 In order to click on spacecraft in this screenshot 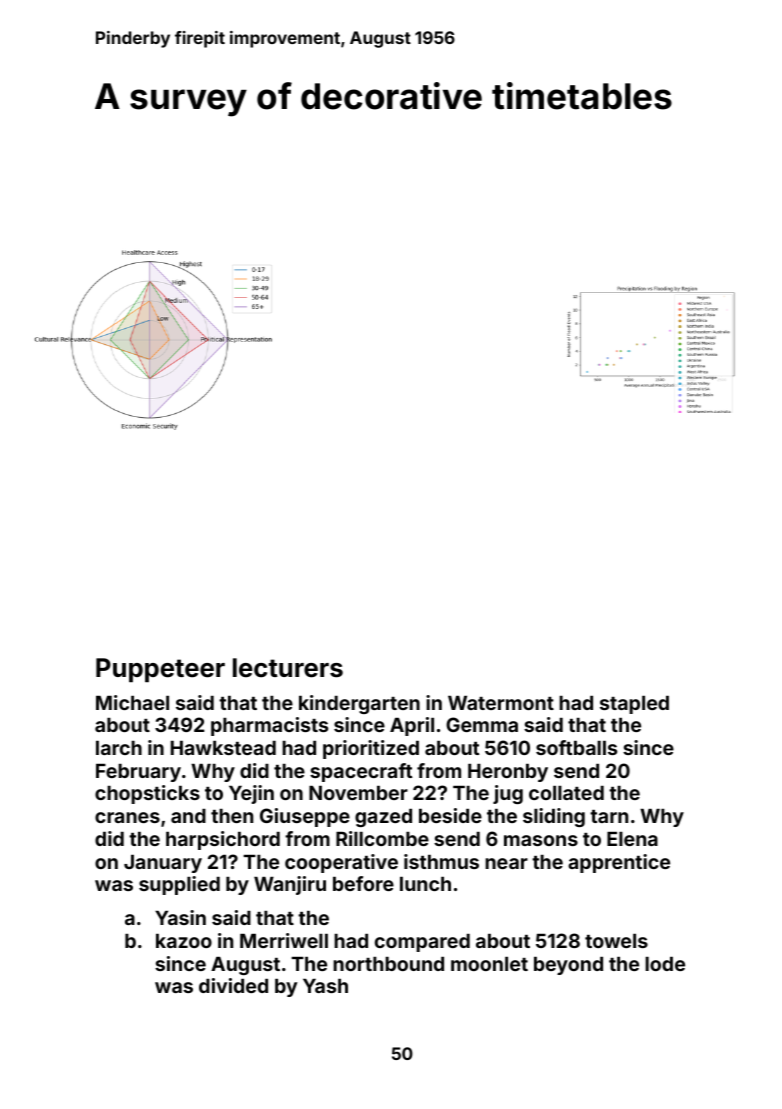, I will do `click(361, 772)`.
